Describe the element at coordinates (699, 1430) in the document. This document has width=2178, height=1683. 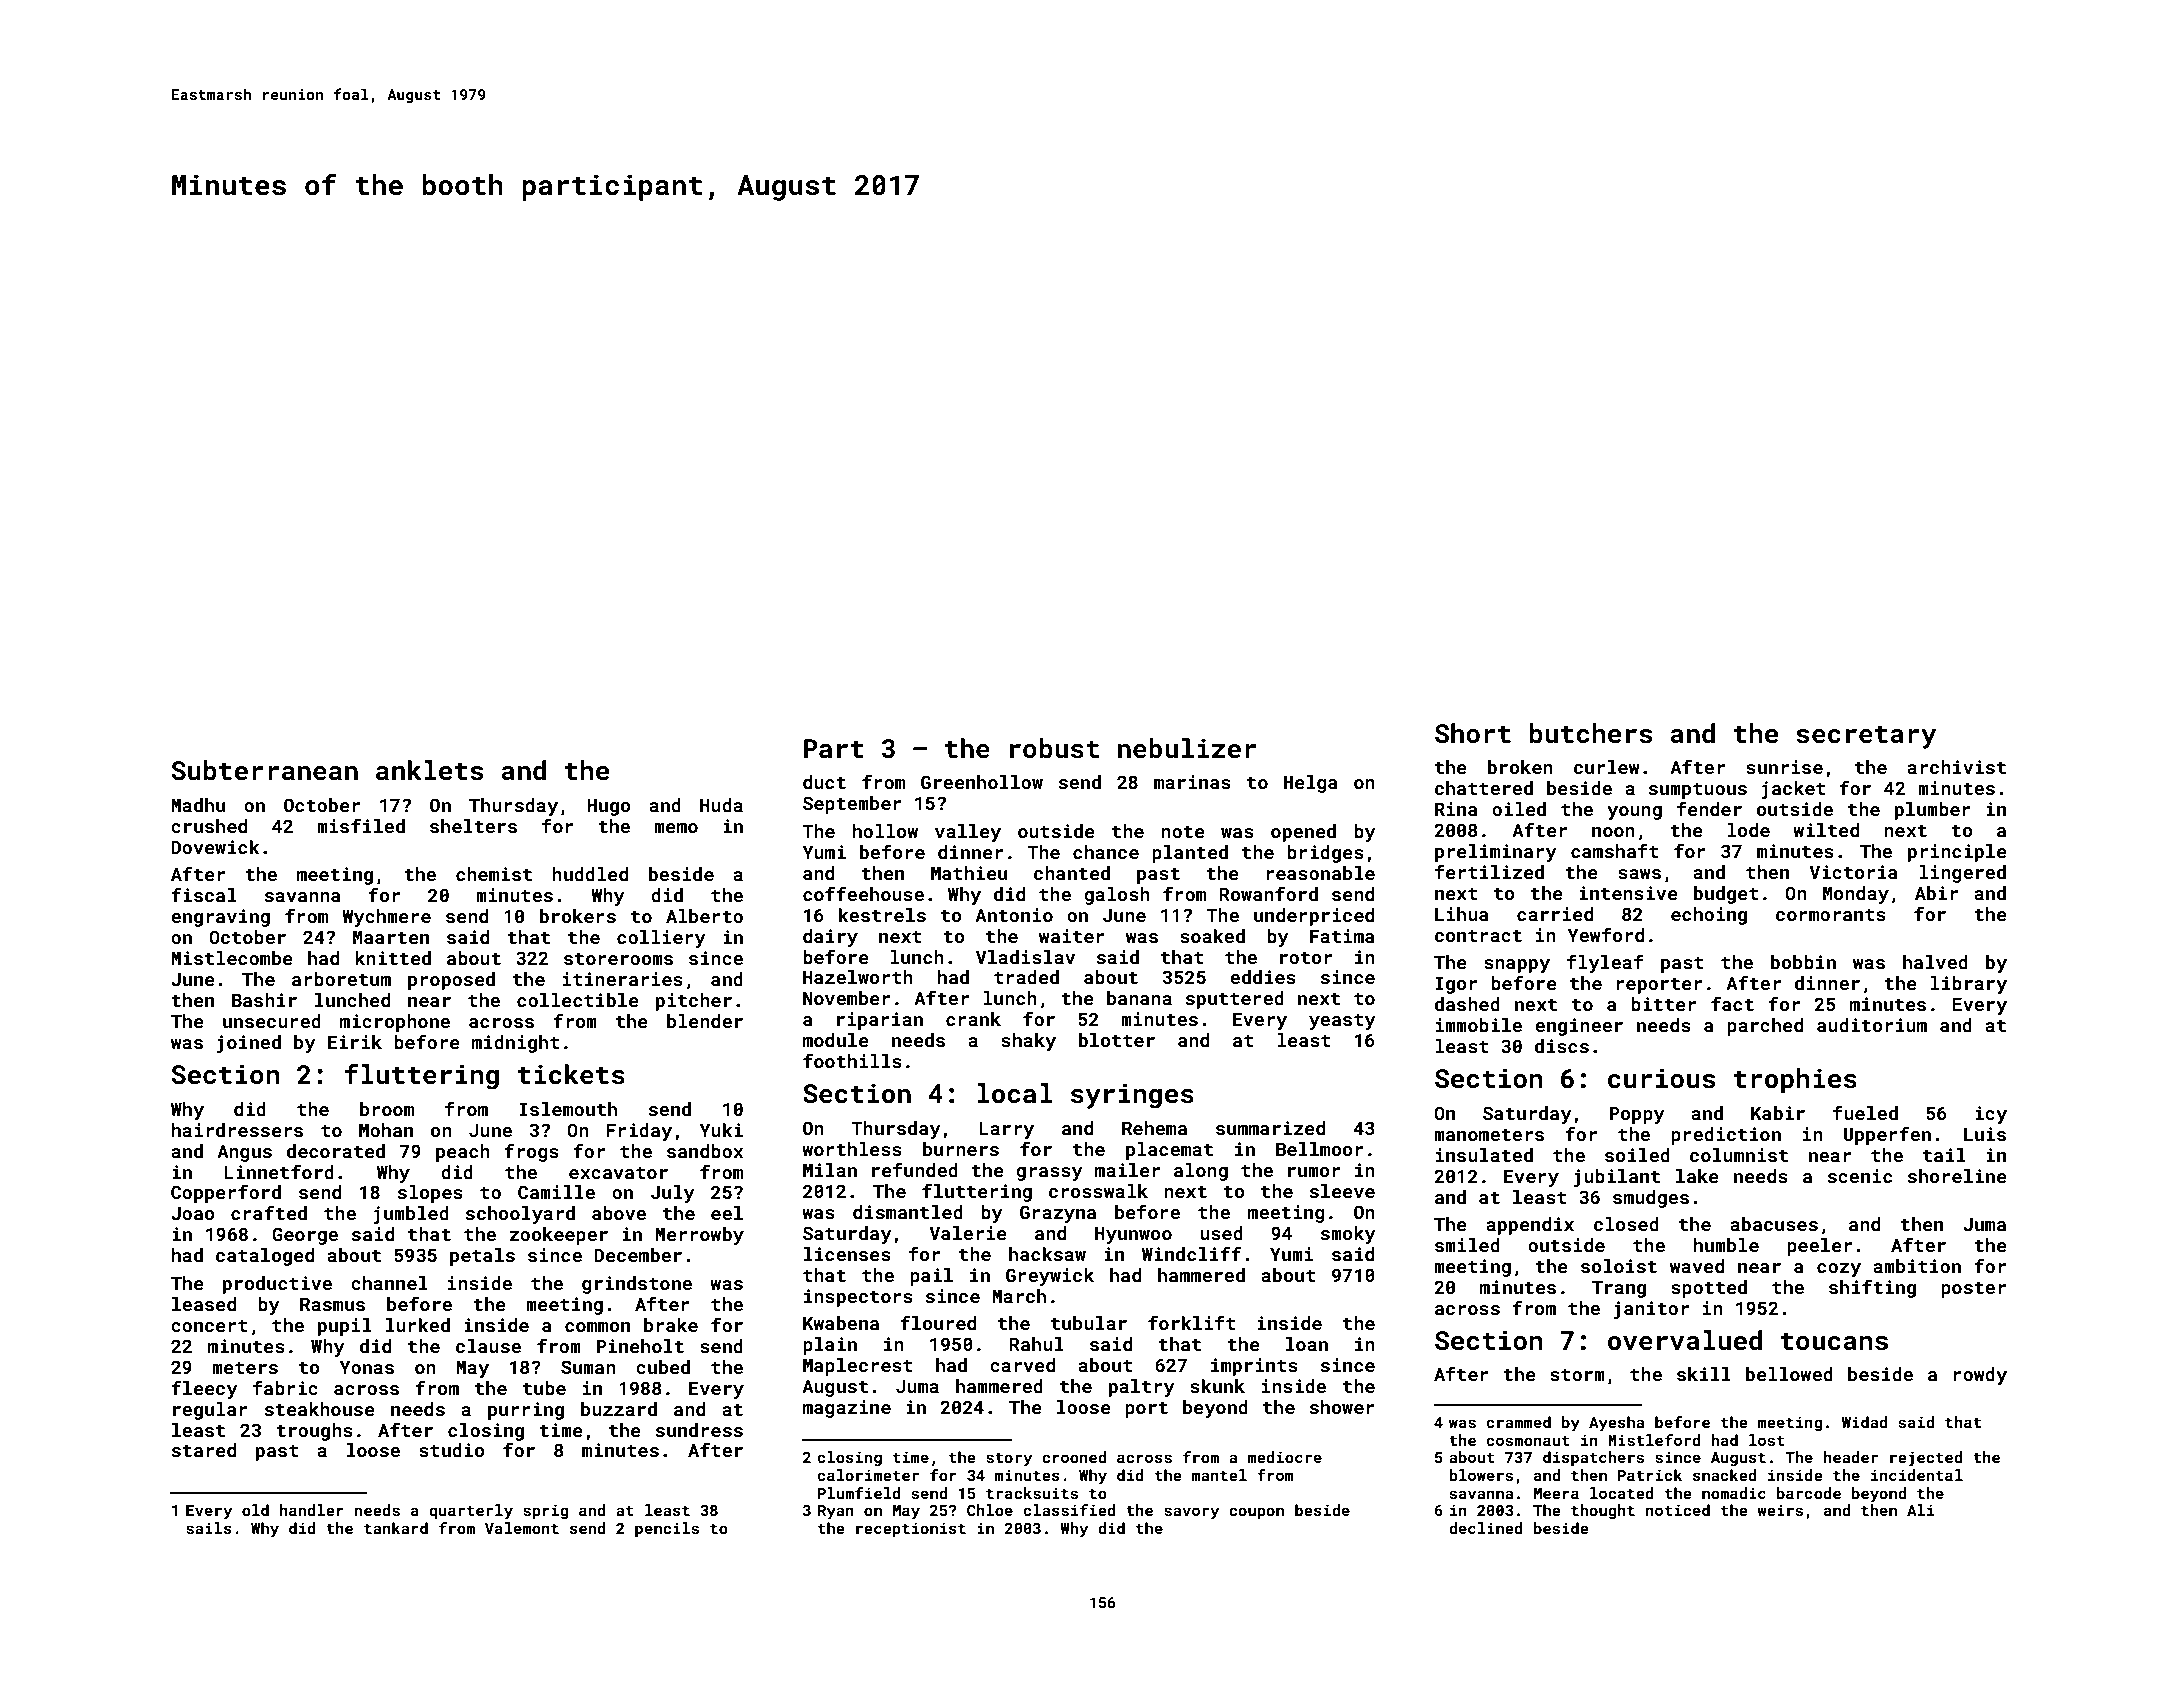
I see `sundress` at that location.
